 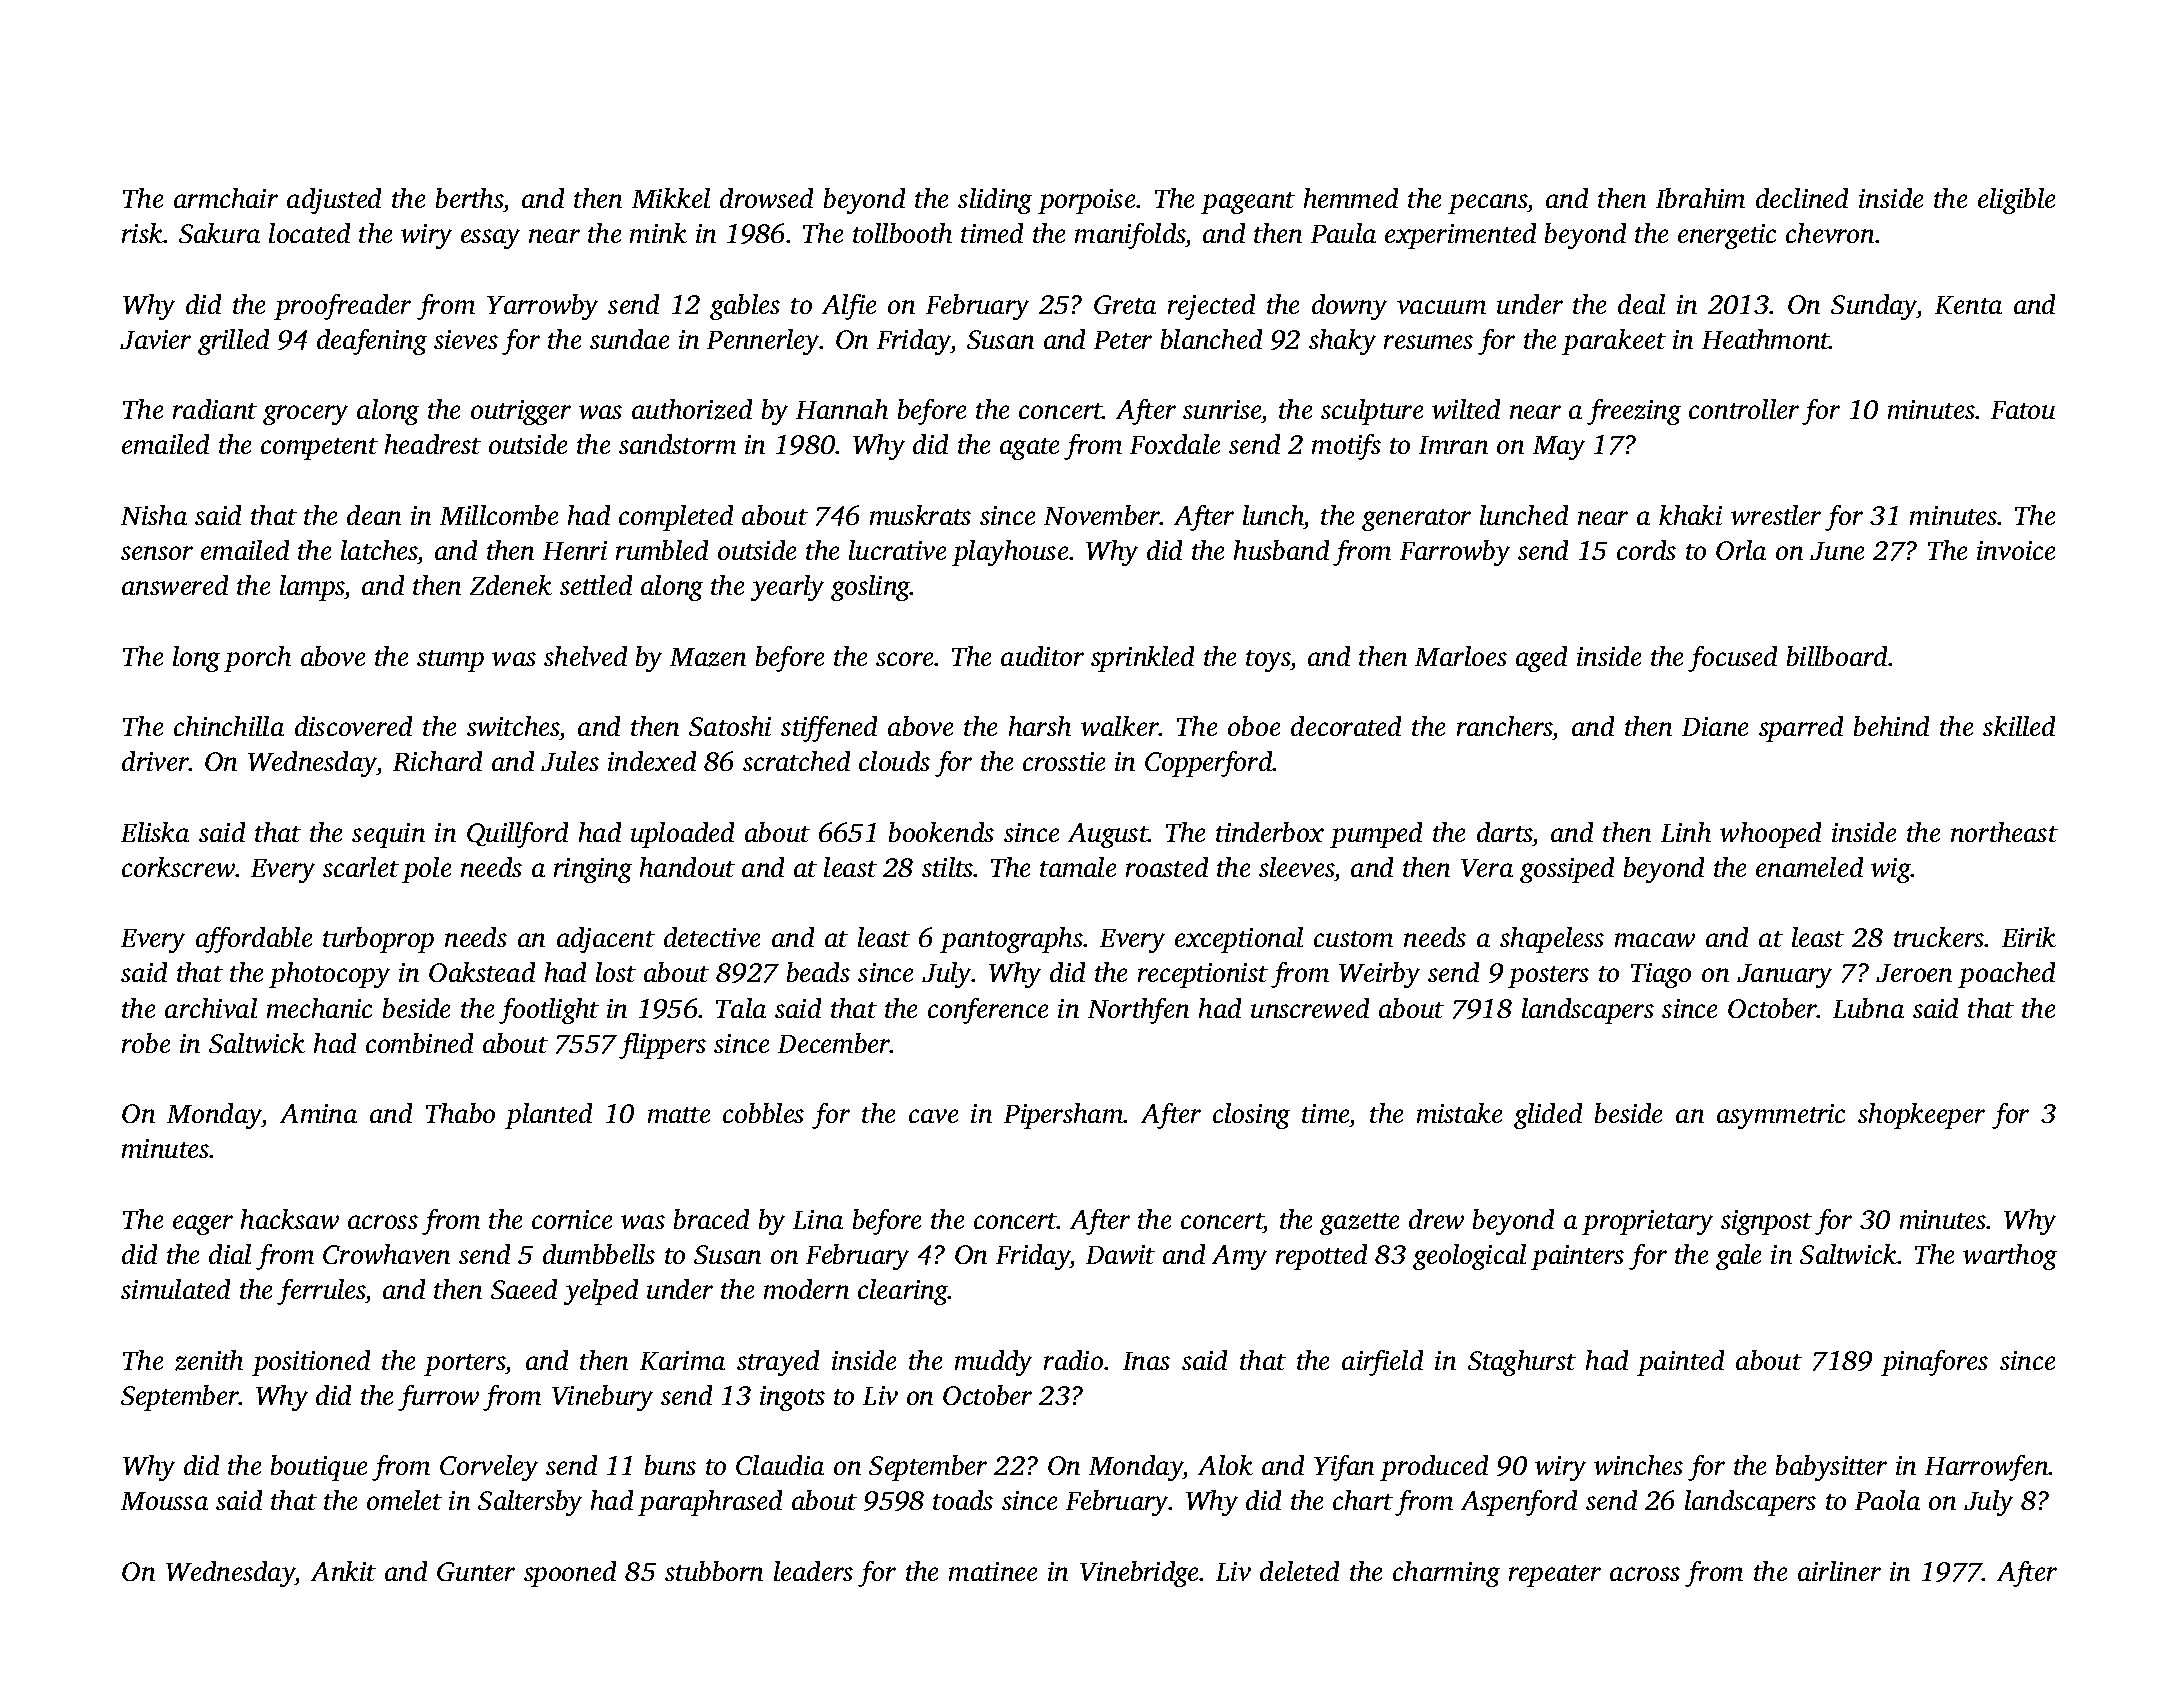 I want to click on Thabo, so click(x=460, y=1113).
